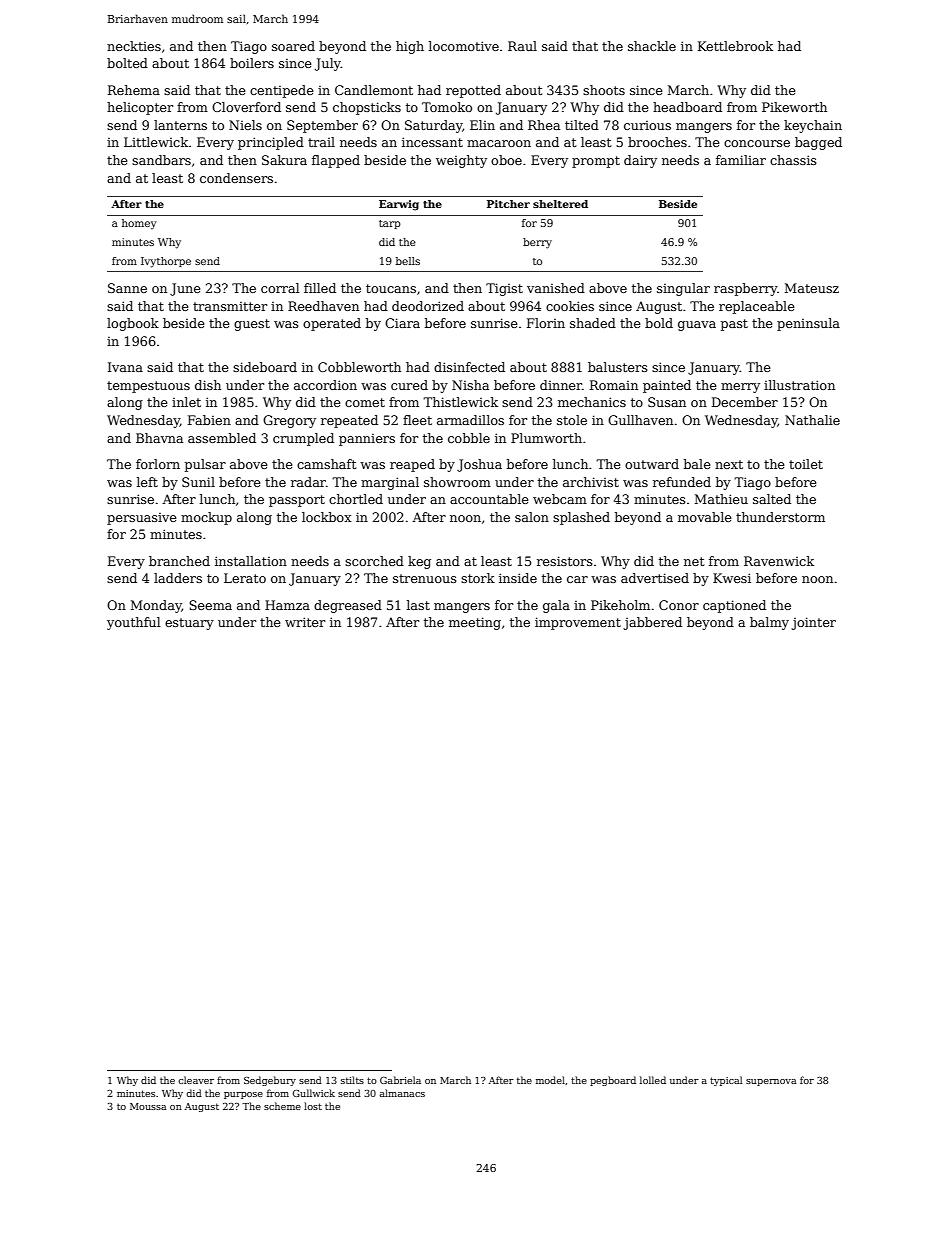 This screenshot has width=952, height=1233. Describe the element at coordinates (198, 482) in the screenshot. I see `Sunil` at that location.
